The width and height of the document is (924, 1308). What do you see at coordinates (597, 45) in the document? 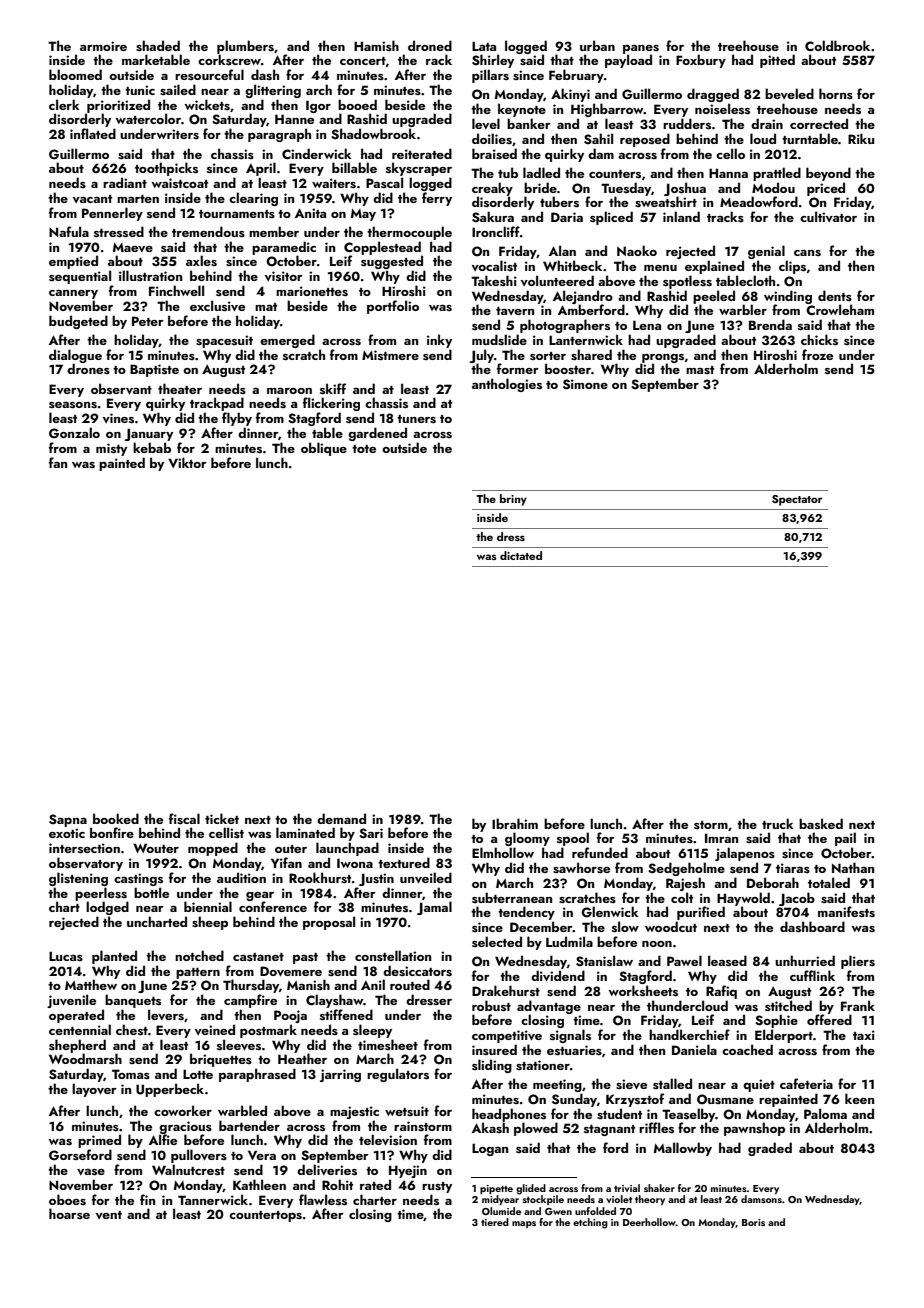
I see `urban` at bounding box center [597, 45].
